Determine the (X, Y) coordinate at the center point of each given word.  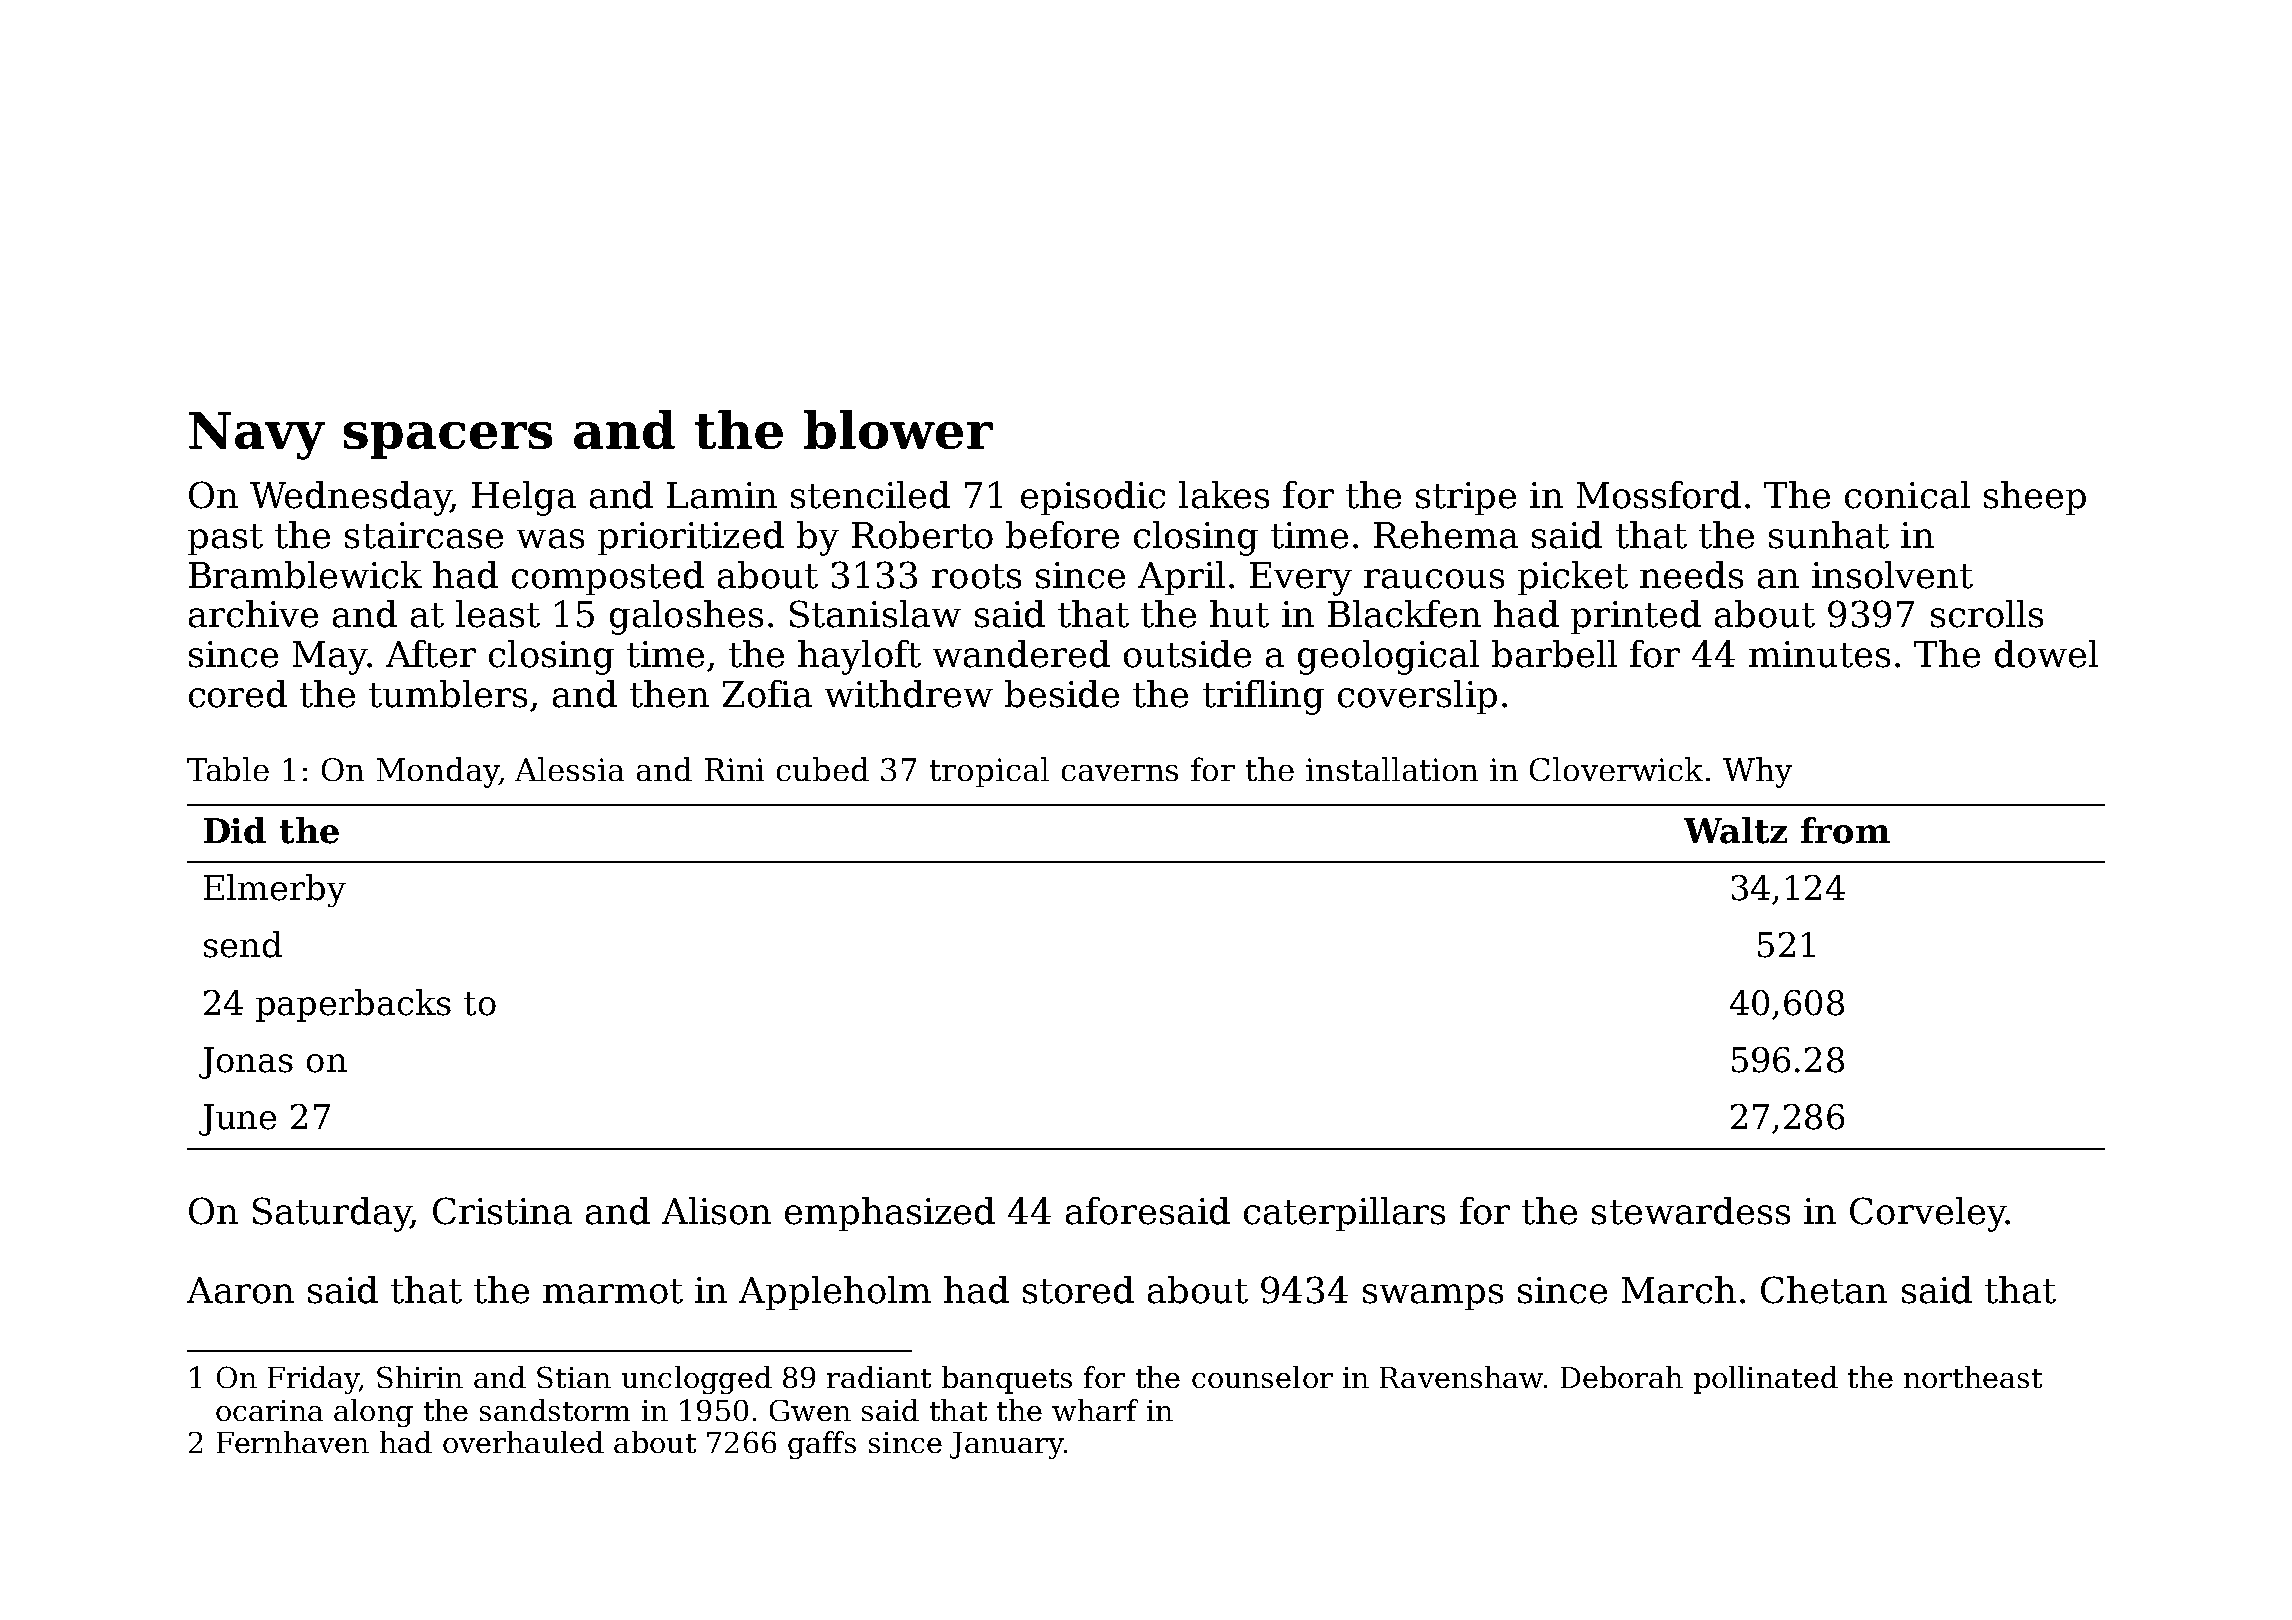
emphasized (890, 1214)
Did (235, 830)
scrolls (1987, 614)
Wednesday (350, 498)
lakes (1224, 495)
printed (1636, 617)
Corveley (1928, 1214)
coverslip (1417, 697)
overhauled (523, 1442)
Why (1757, 772)
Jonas (246, 1063)
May (330, 658)
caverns (1120, 773)
